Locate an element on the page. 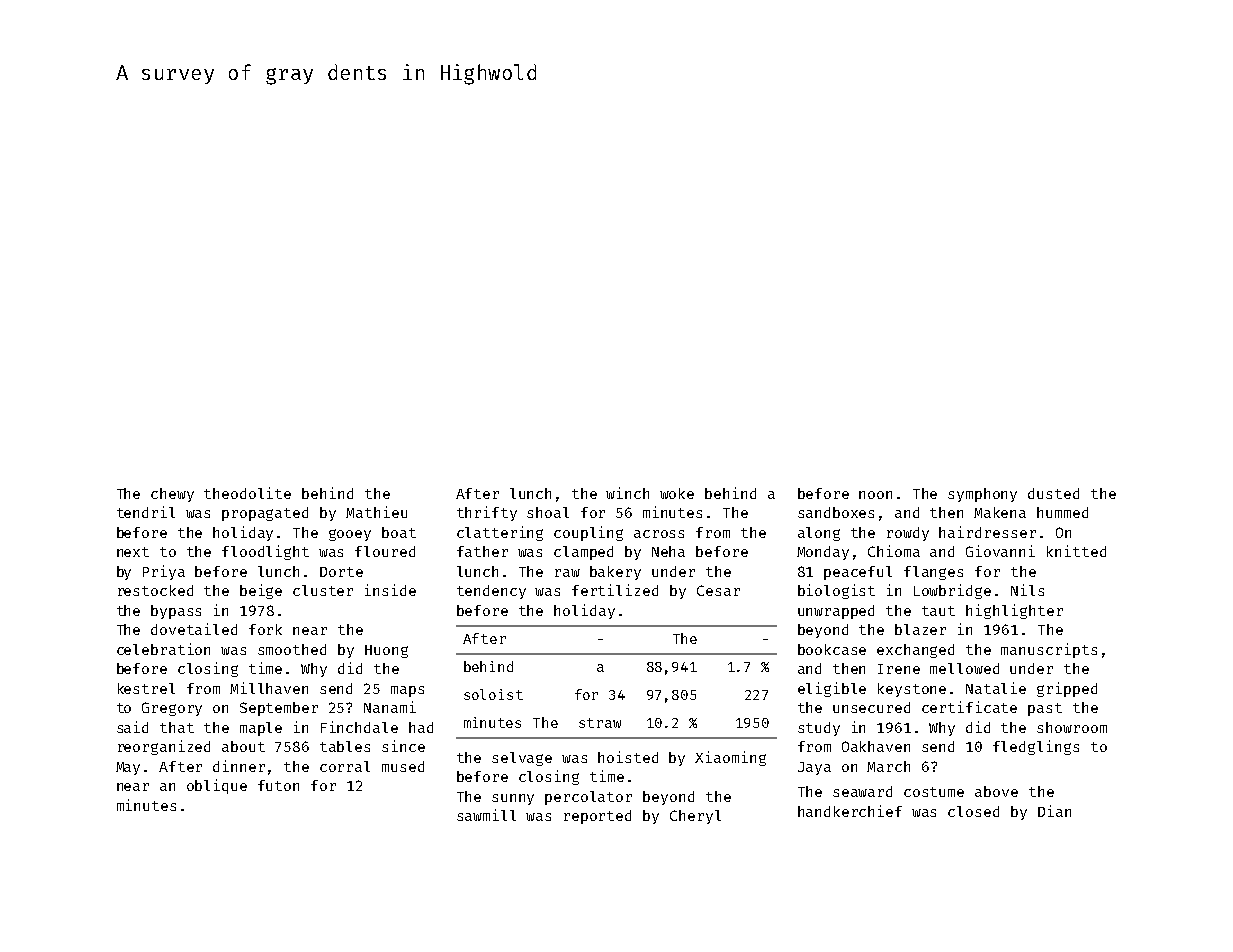 Image resolution: width=1233 pixels, height=952 pixels. gripped is located at coordinates (1067, 689).
